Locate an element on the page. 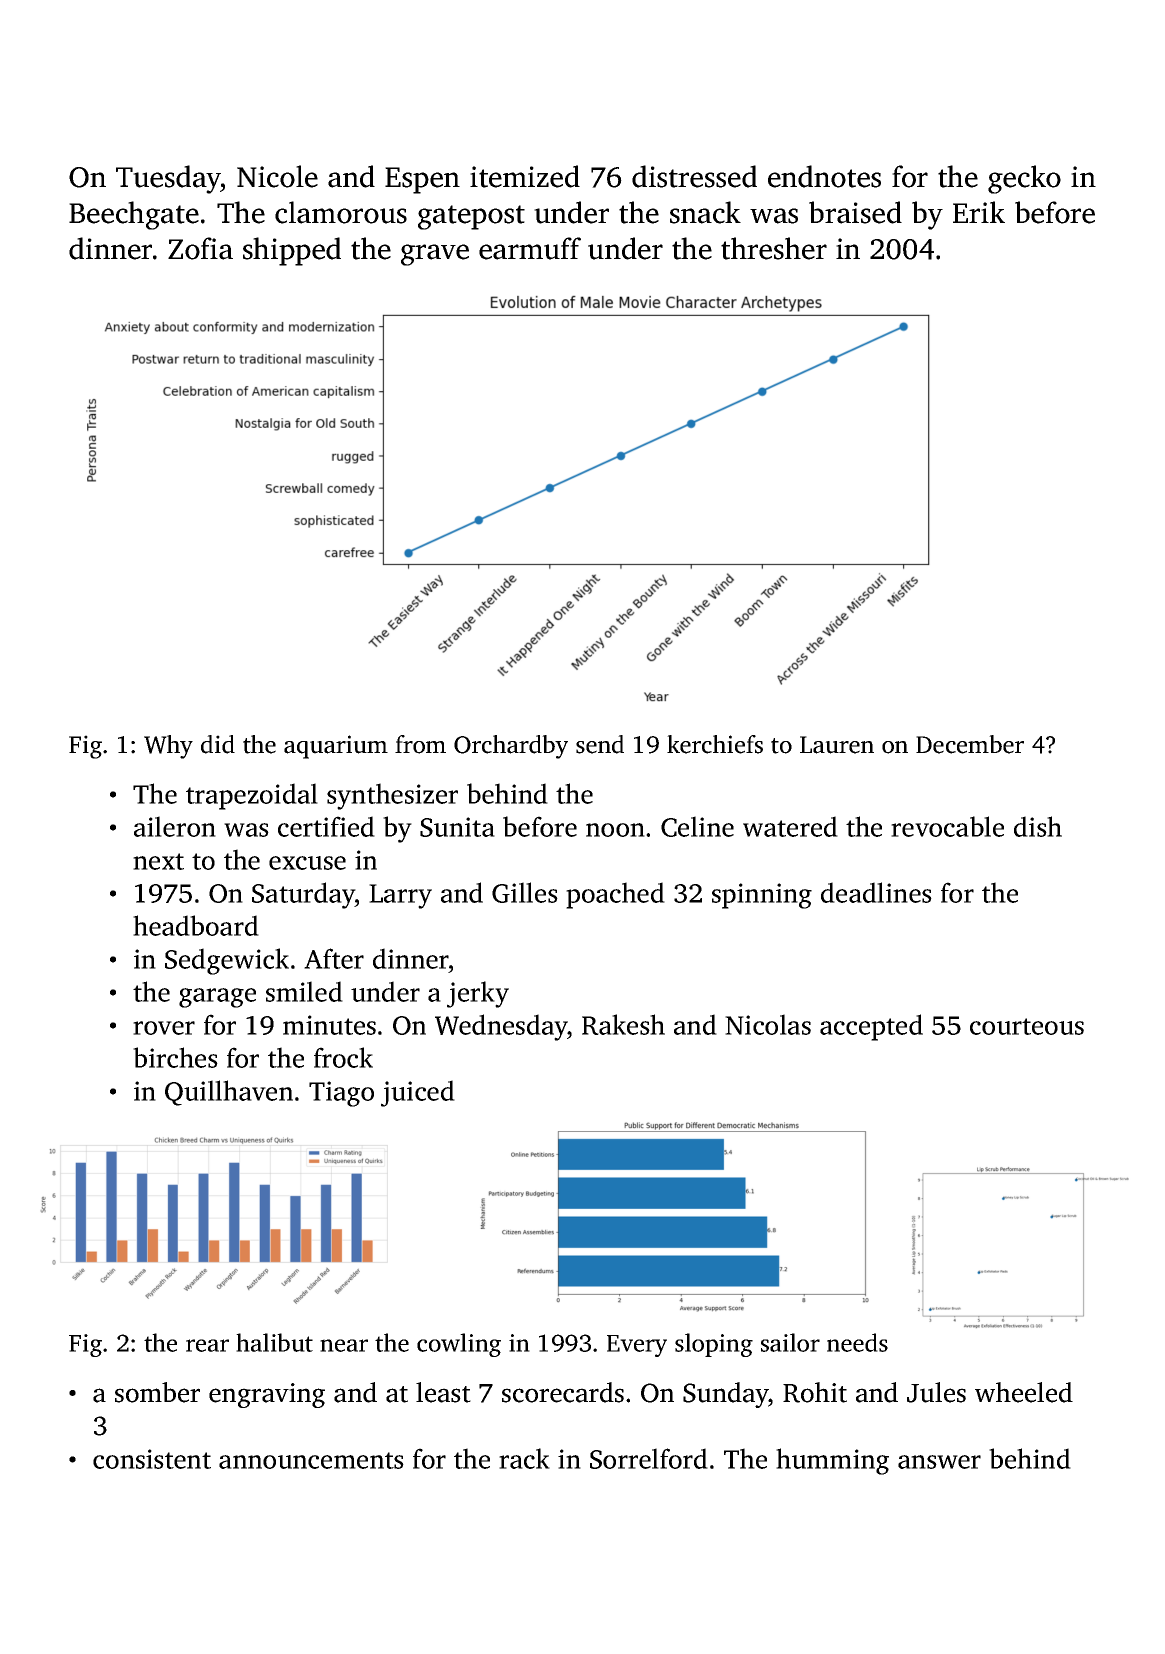 The width and height of the document is (1165, 1654). cowling is located at coordinates (459, 1345).
